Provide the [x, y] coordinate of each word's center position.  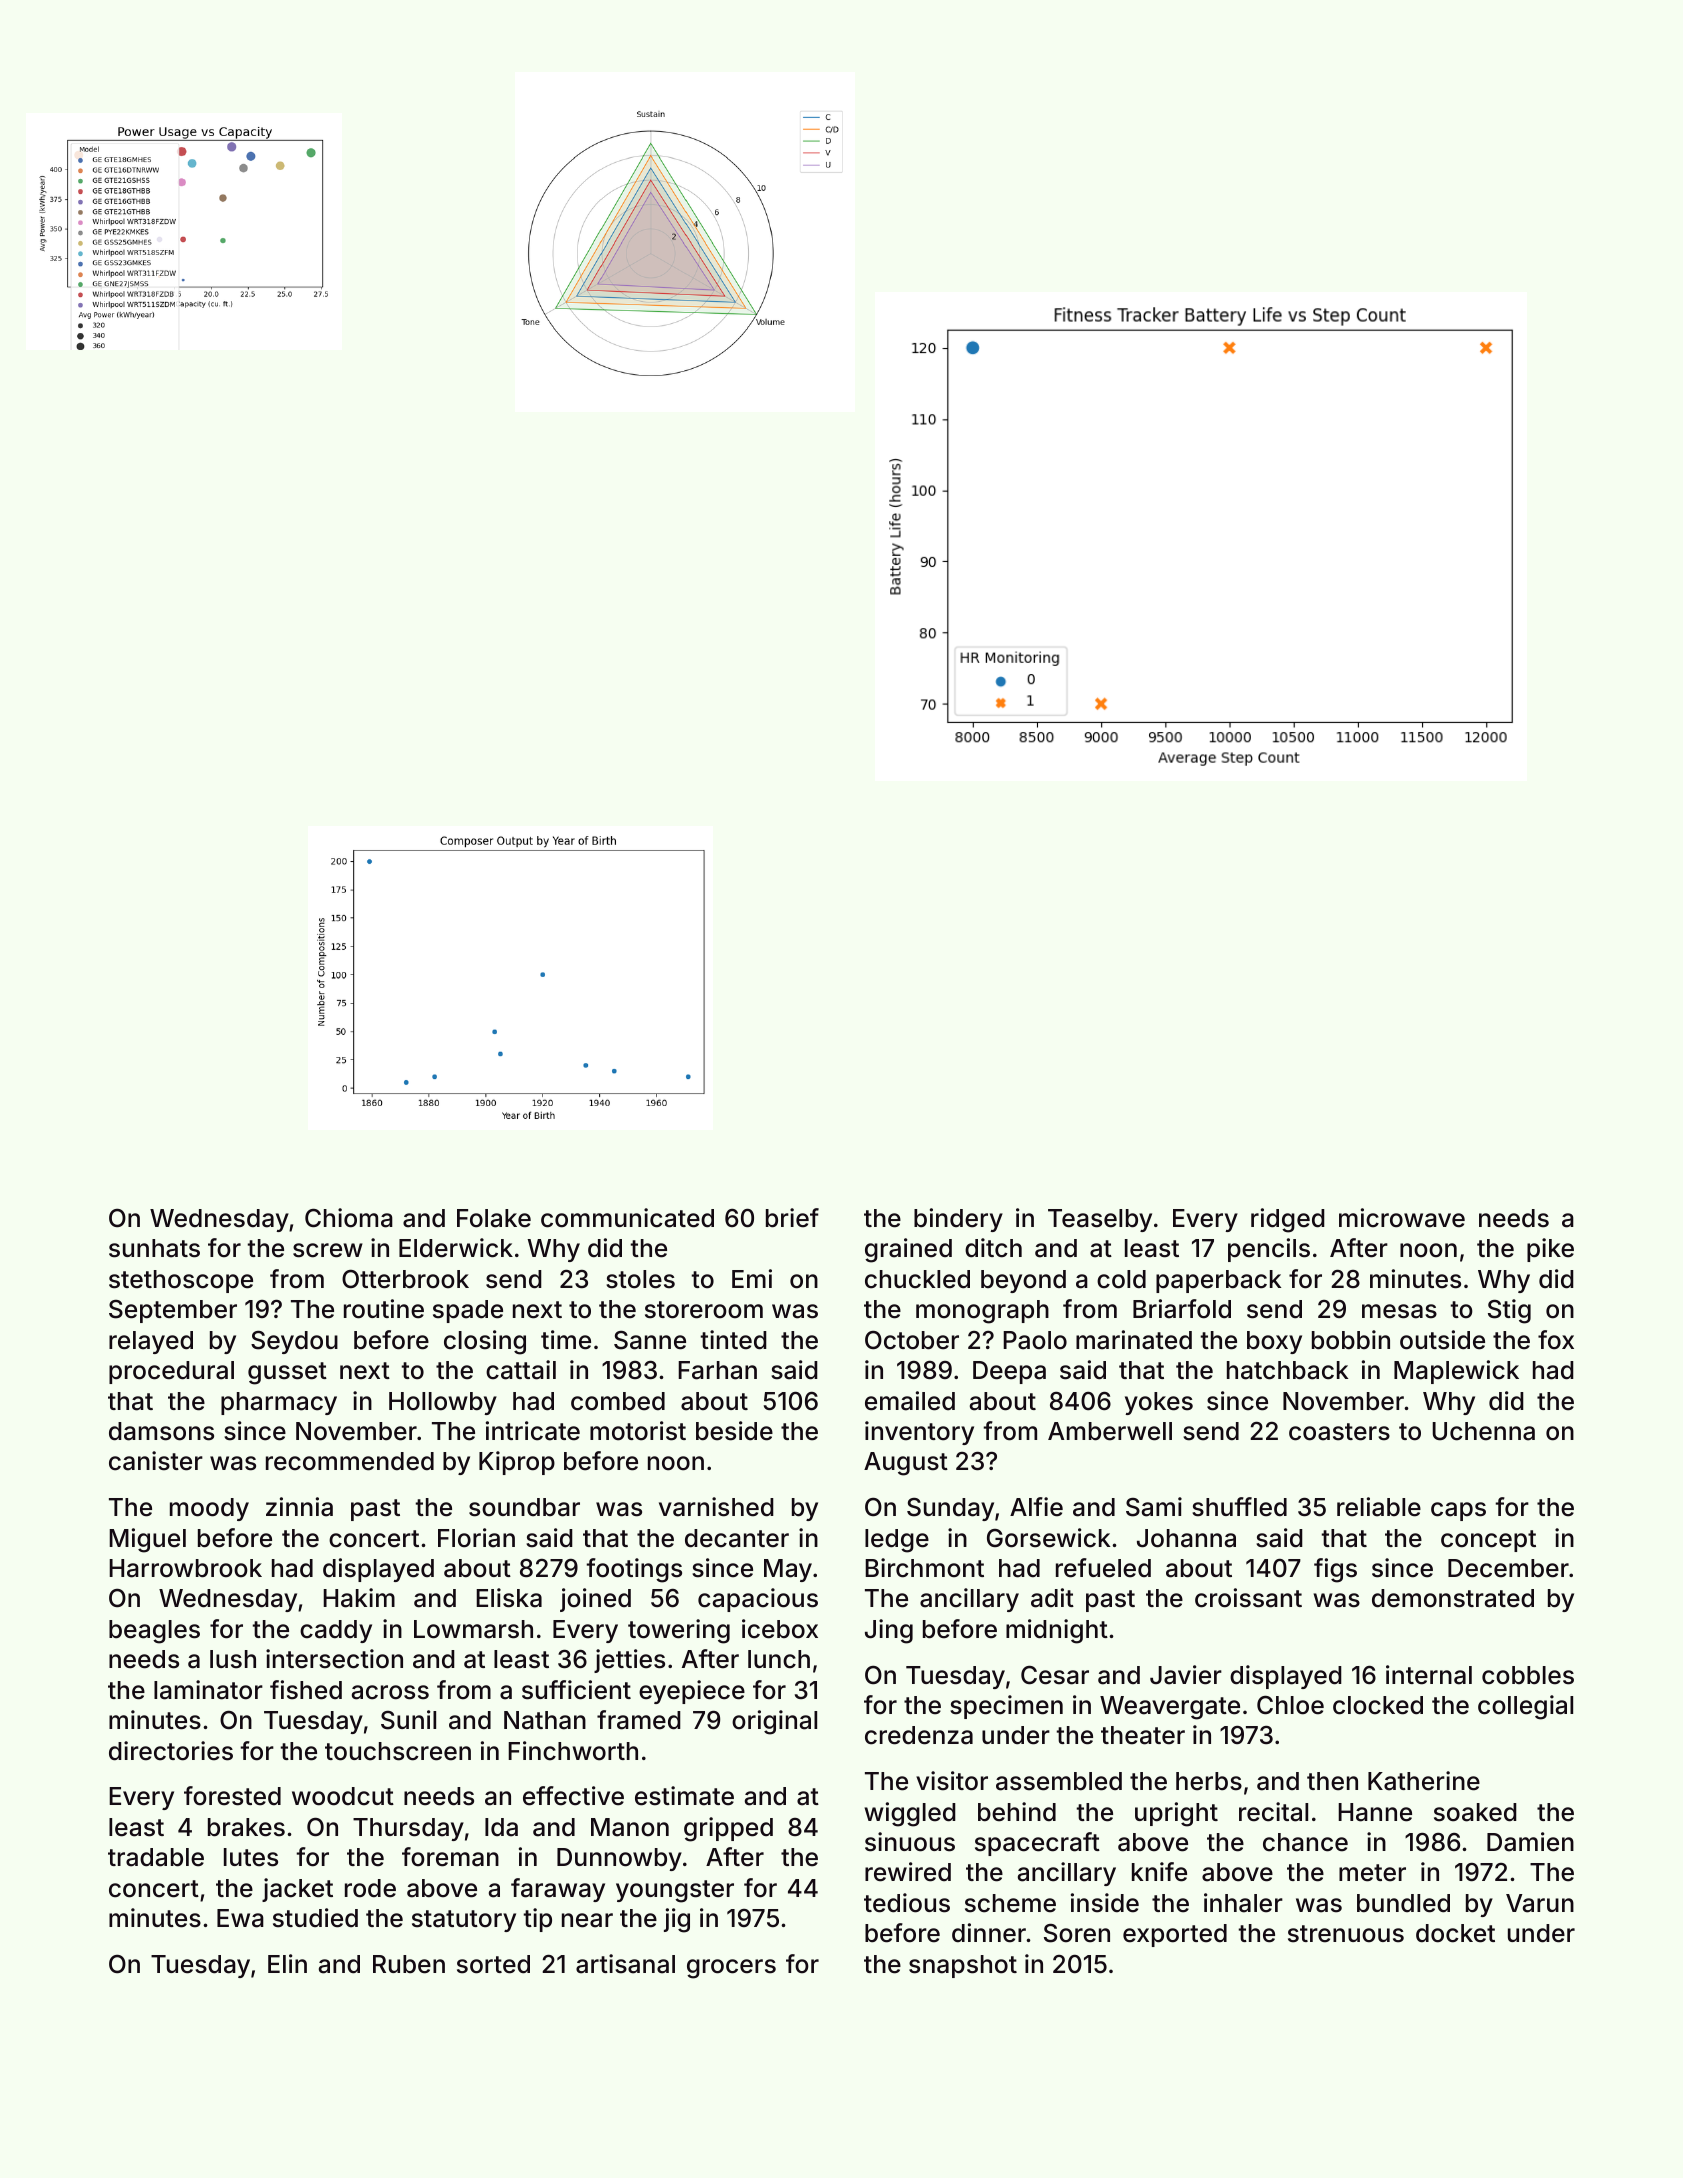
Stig [1509, 1311]
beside [734, 1431]
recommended [350, 1461]
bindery [958, 1220]
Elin [287, 1963]
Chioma [349, 1218]
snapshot [963, 1966]
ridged [1288, 1220]
